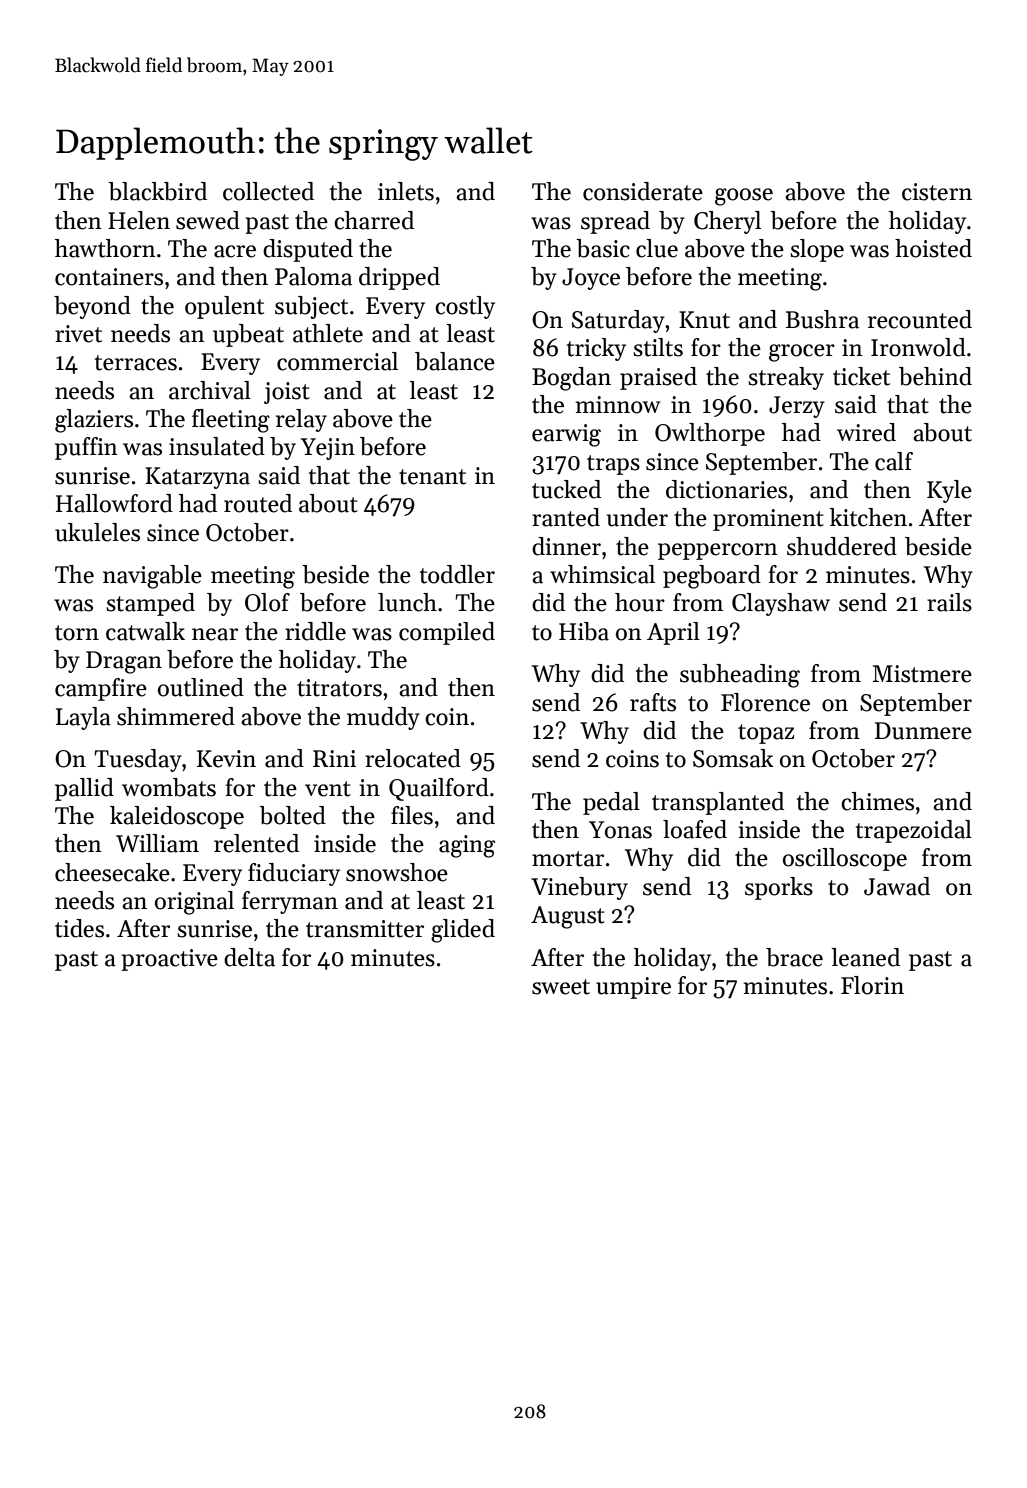  What do you see at coordinates (643, 191) in the page?
I see `considerate` at bounding box center [643, 191].
